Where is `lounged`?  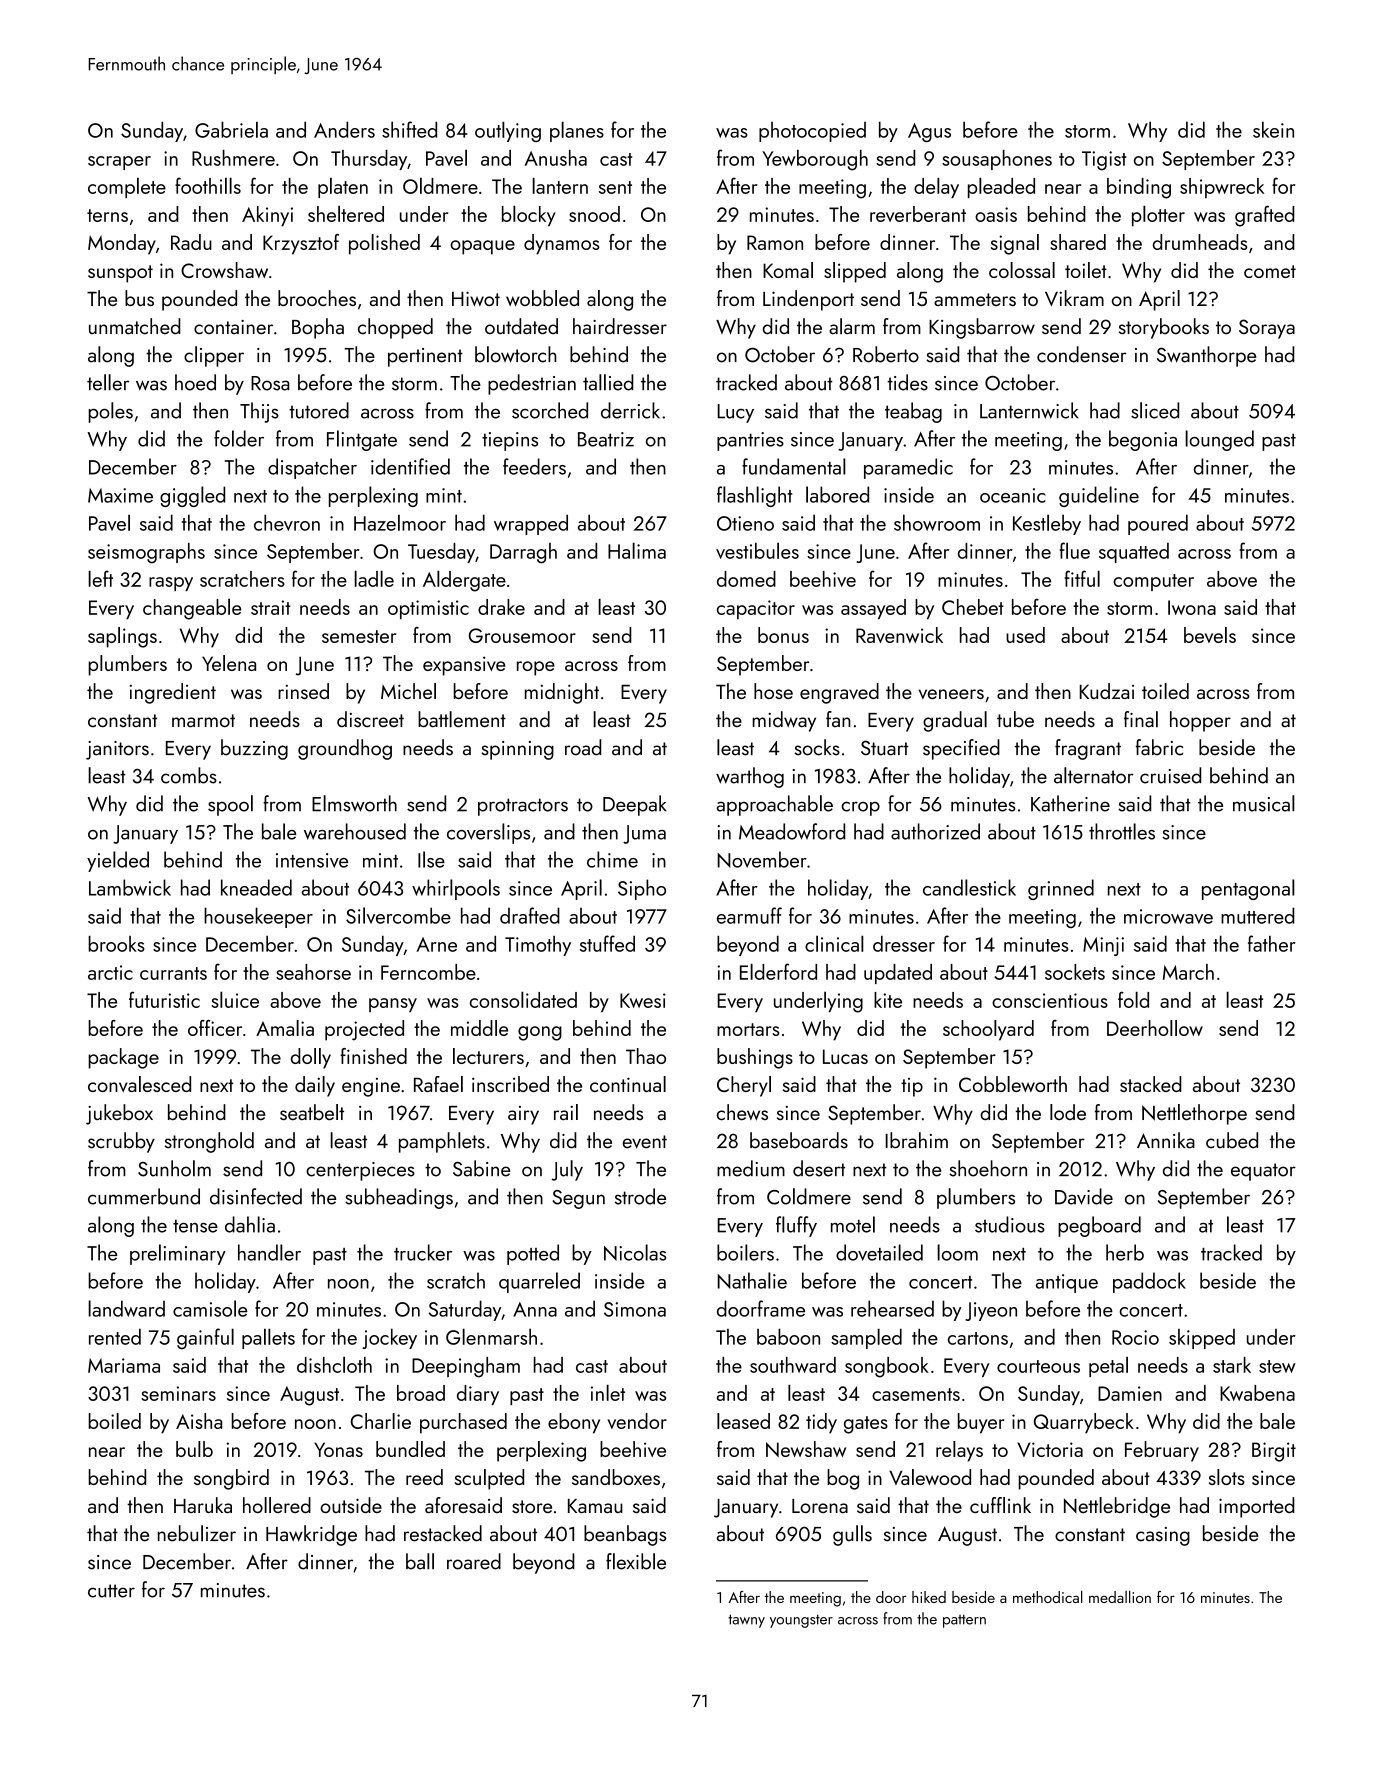
lounged is located at coordinates (1219, 440).
